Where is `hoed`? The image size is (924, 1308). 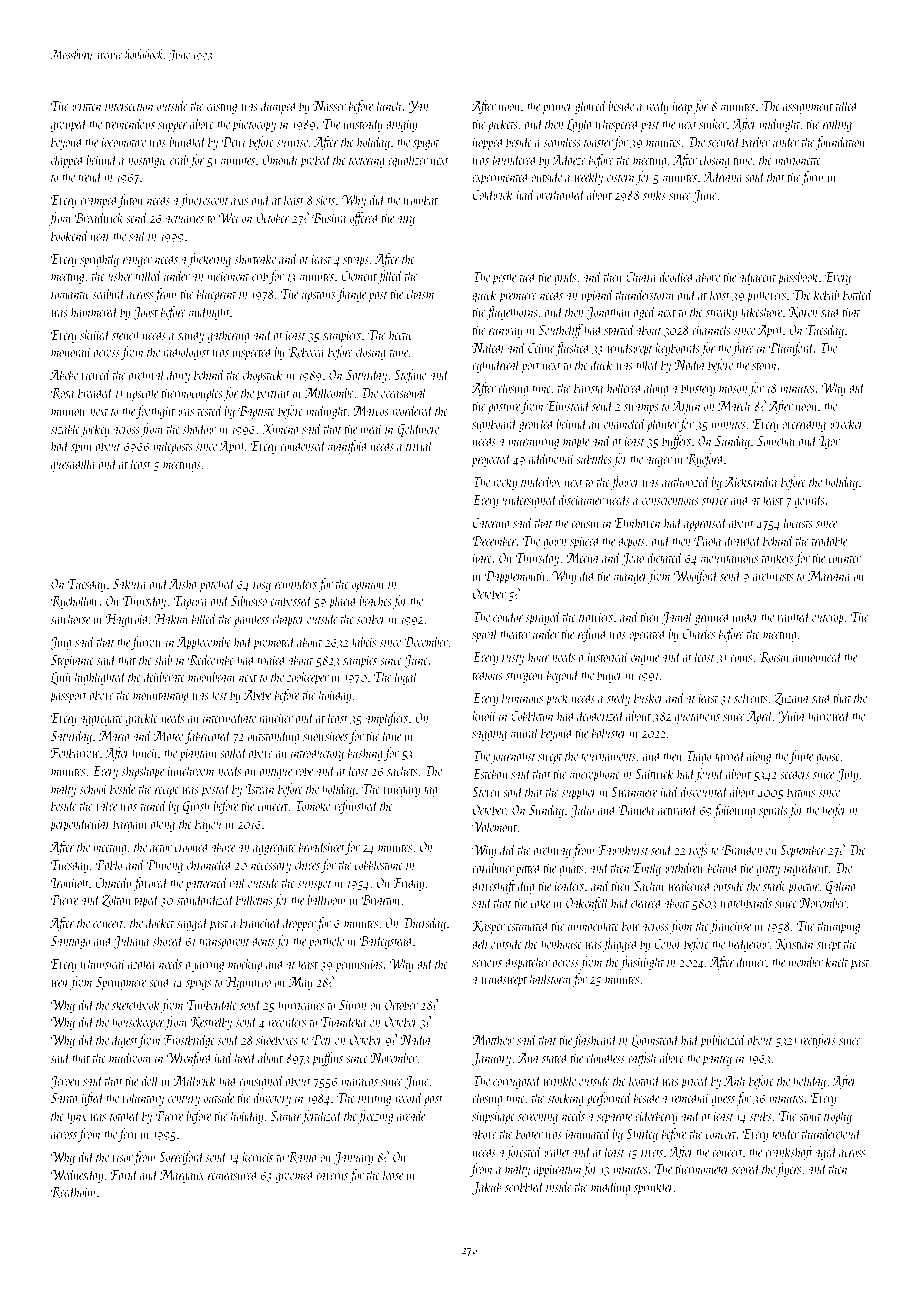 hoed is located at coordinates (246, 1057).
